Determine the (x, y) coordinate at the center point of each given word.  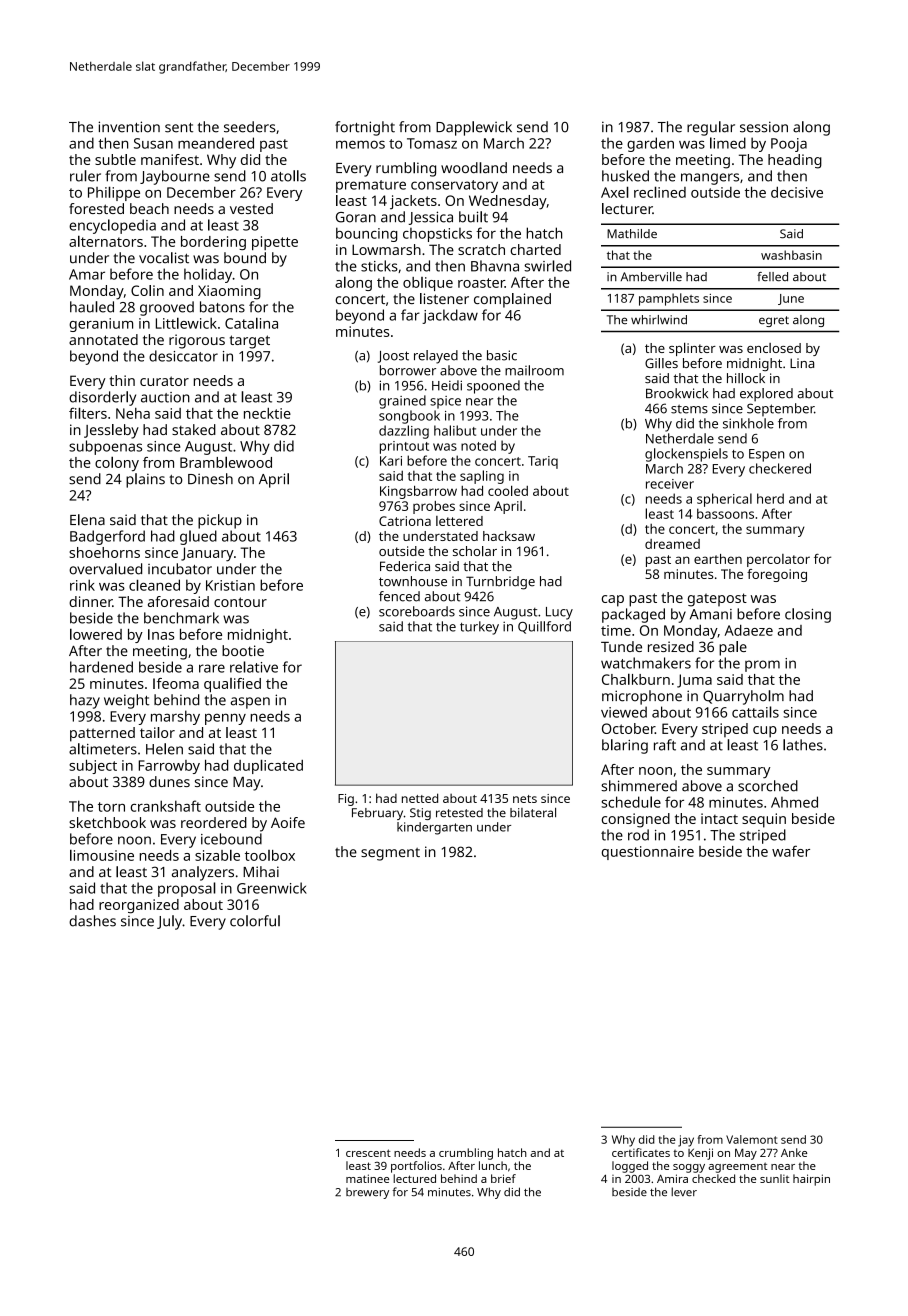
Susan (153, 143)
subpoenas (105, 447)
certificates (641, 1152)
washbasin (791, 255)
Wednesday (508, 202)
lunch (493, 1165)
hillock (746, 378)
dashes (92, 921)
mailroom (534, 370)
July (169, 922)
